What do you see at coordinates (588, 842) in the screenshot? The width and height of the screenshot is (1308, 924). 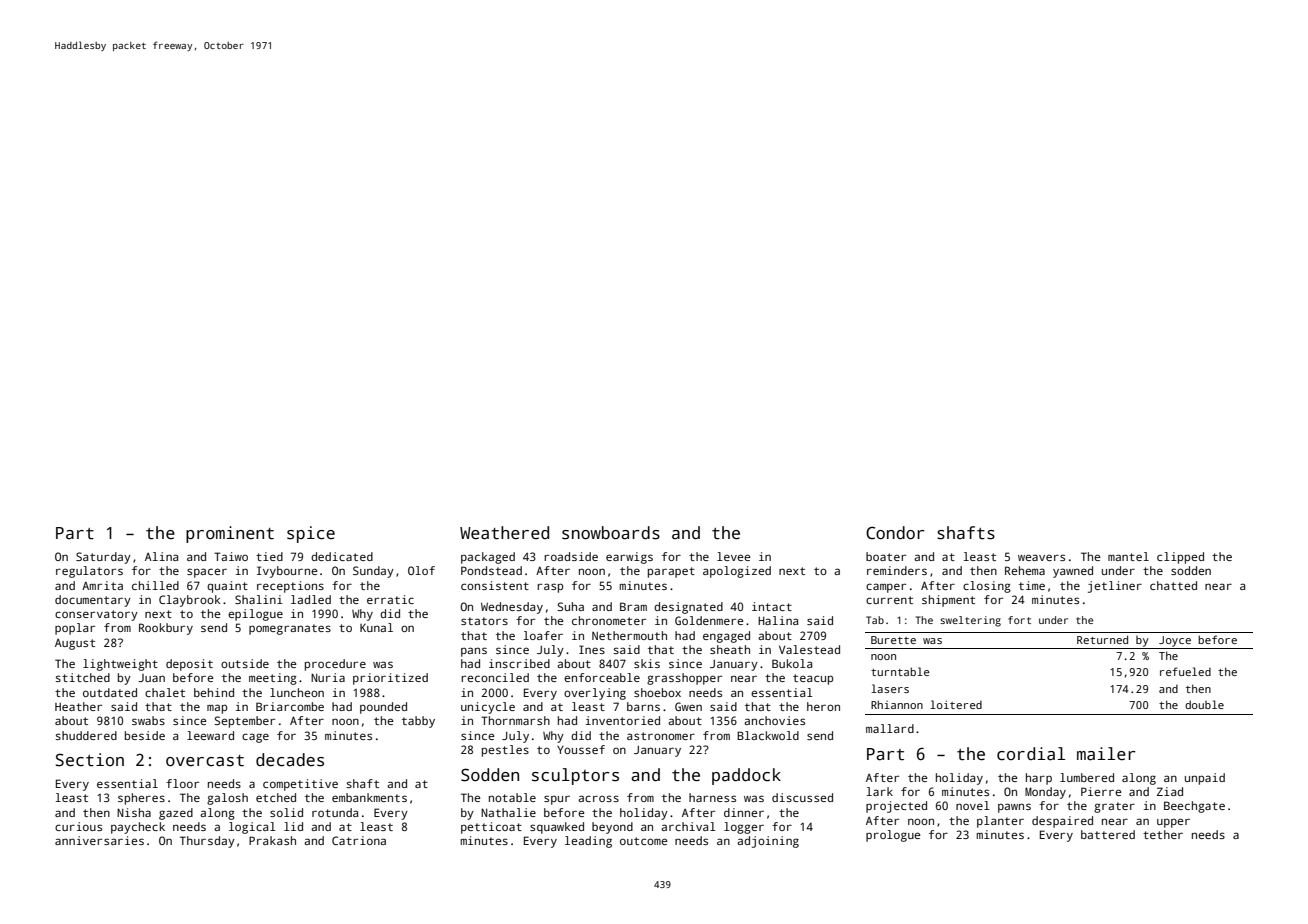 I see `leading` at bounding box center [588, 842].
